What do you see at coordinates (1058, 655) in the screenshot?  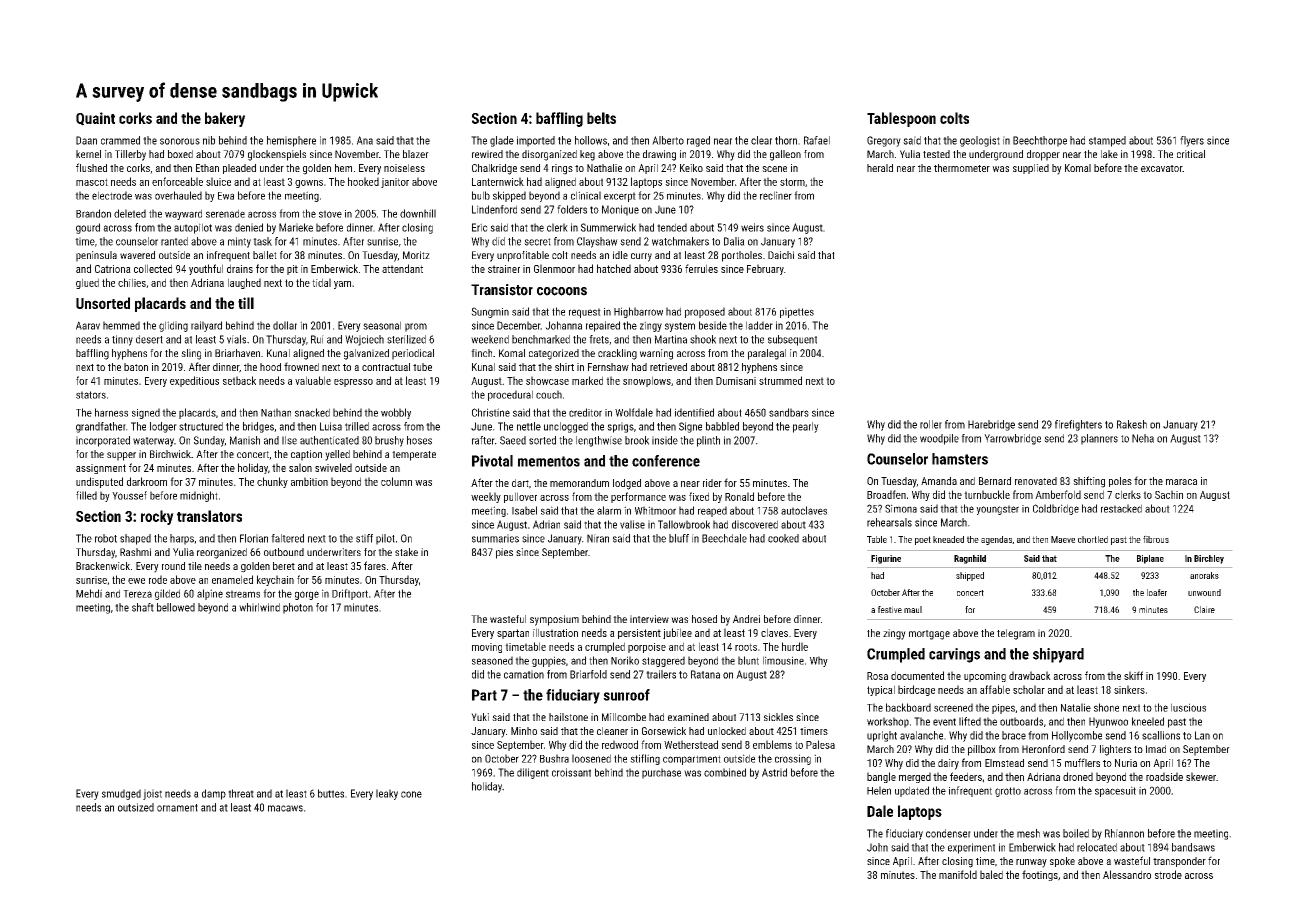 I see `shipyard` at bounding box center [1058, 655].
